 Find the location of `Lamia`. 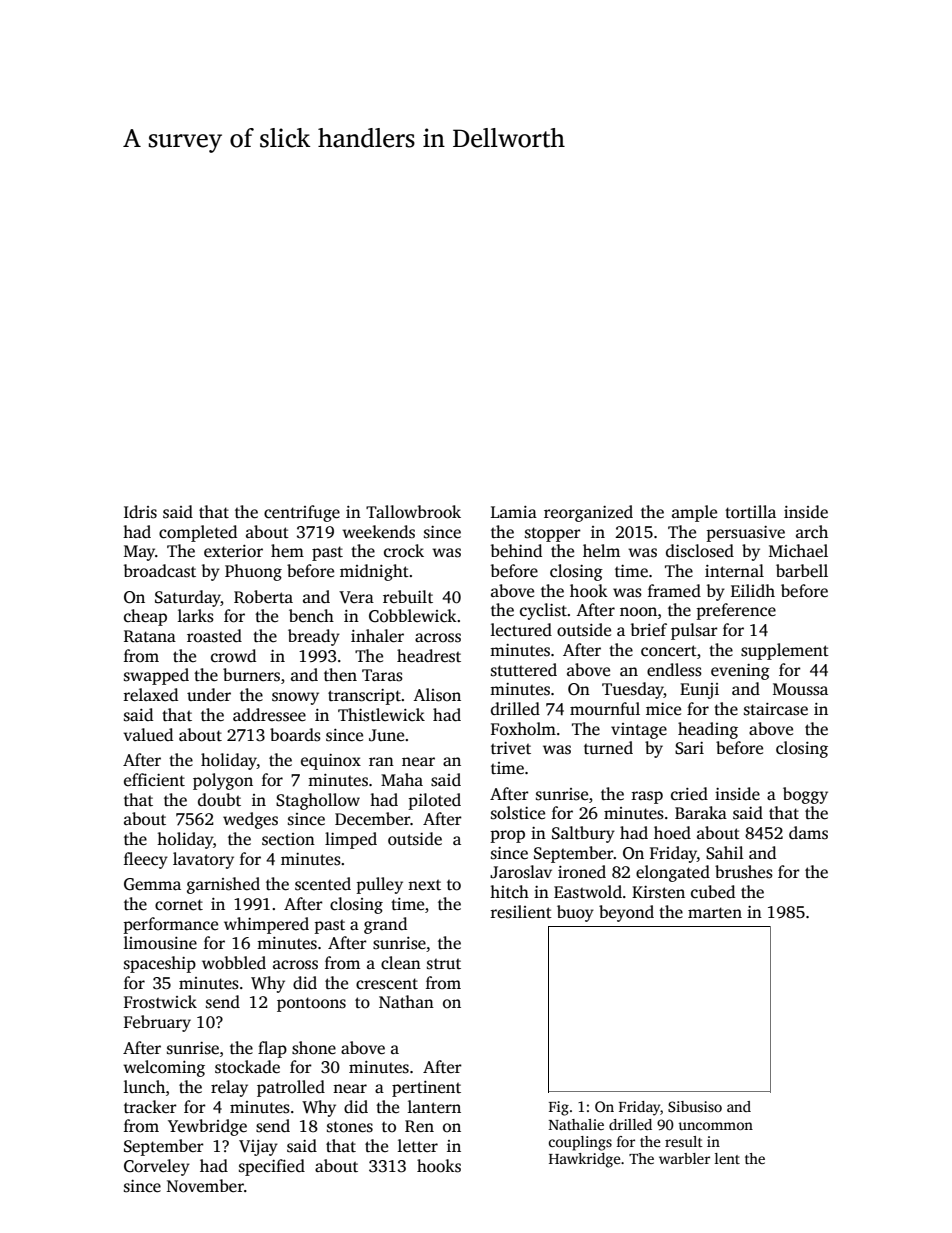

Lamia is located at coordinates (514, 512).
